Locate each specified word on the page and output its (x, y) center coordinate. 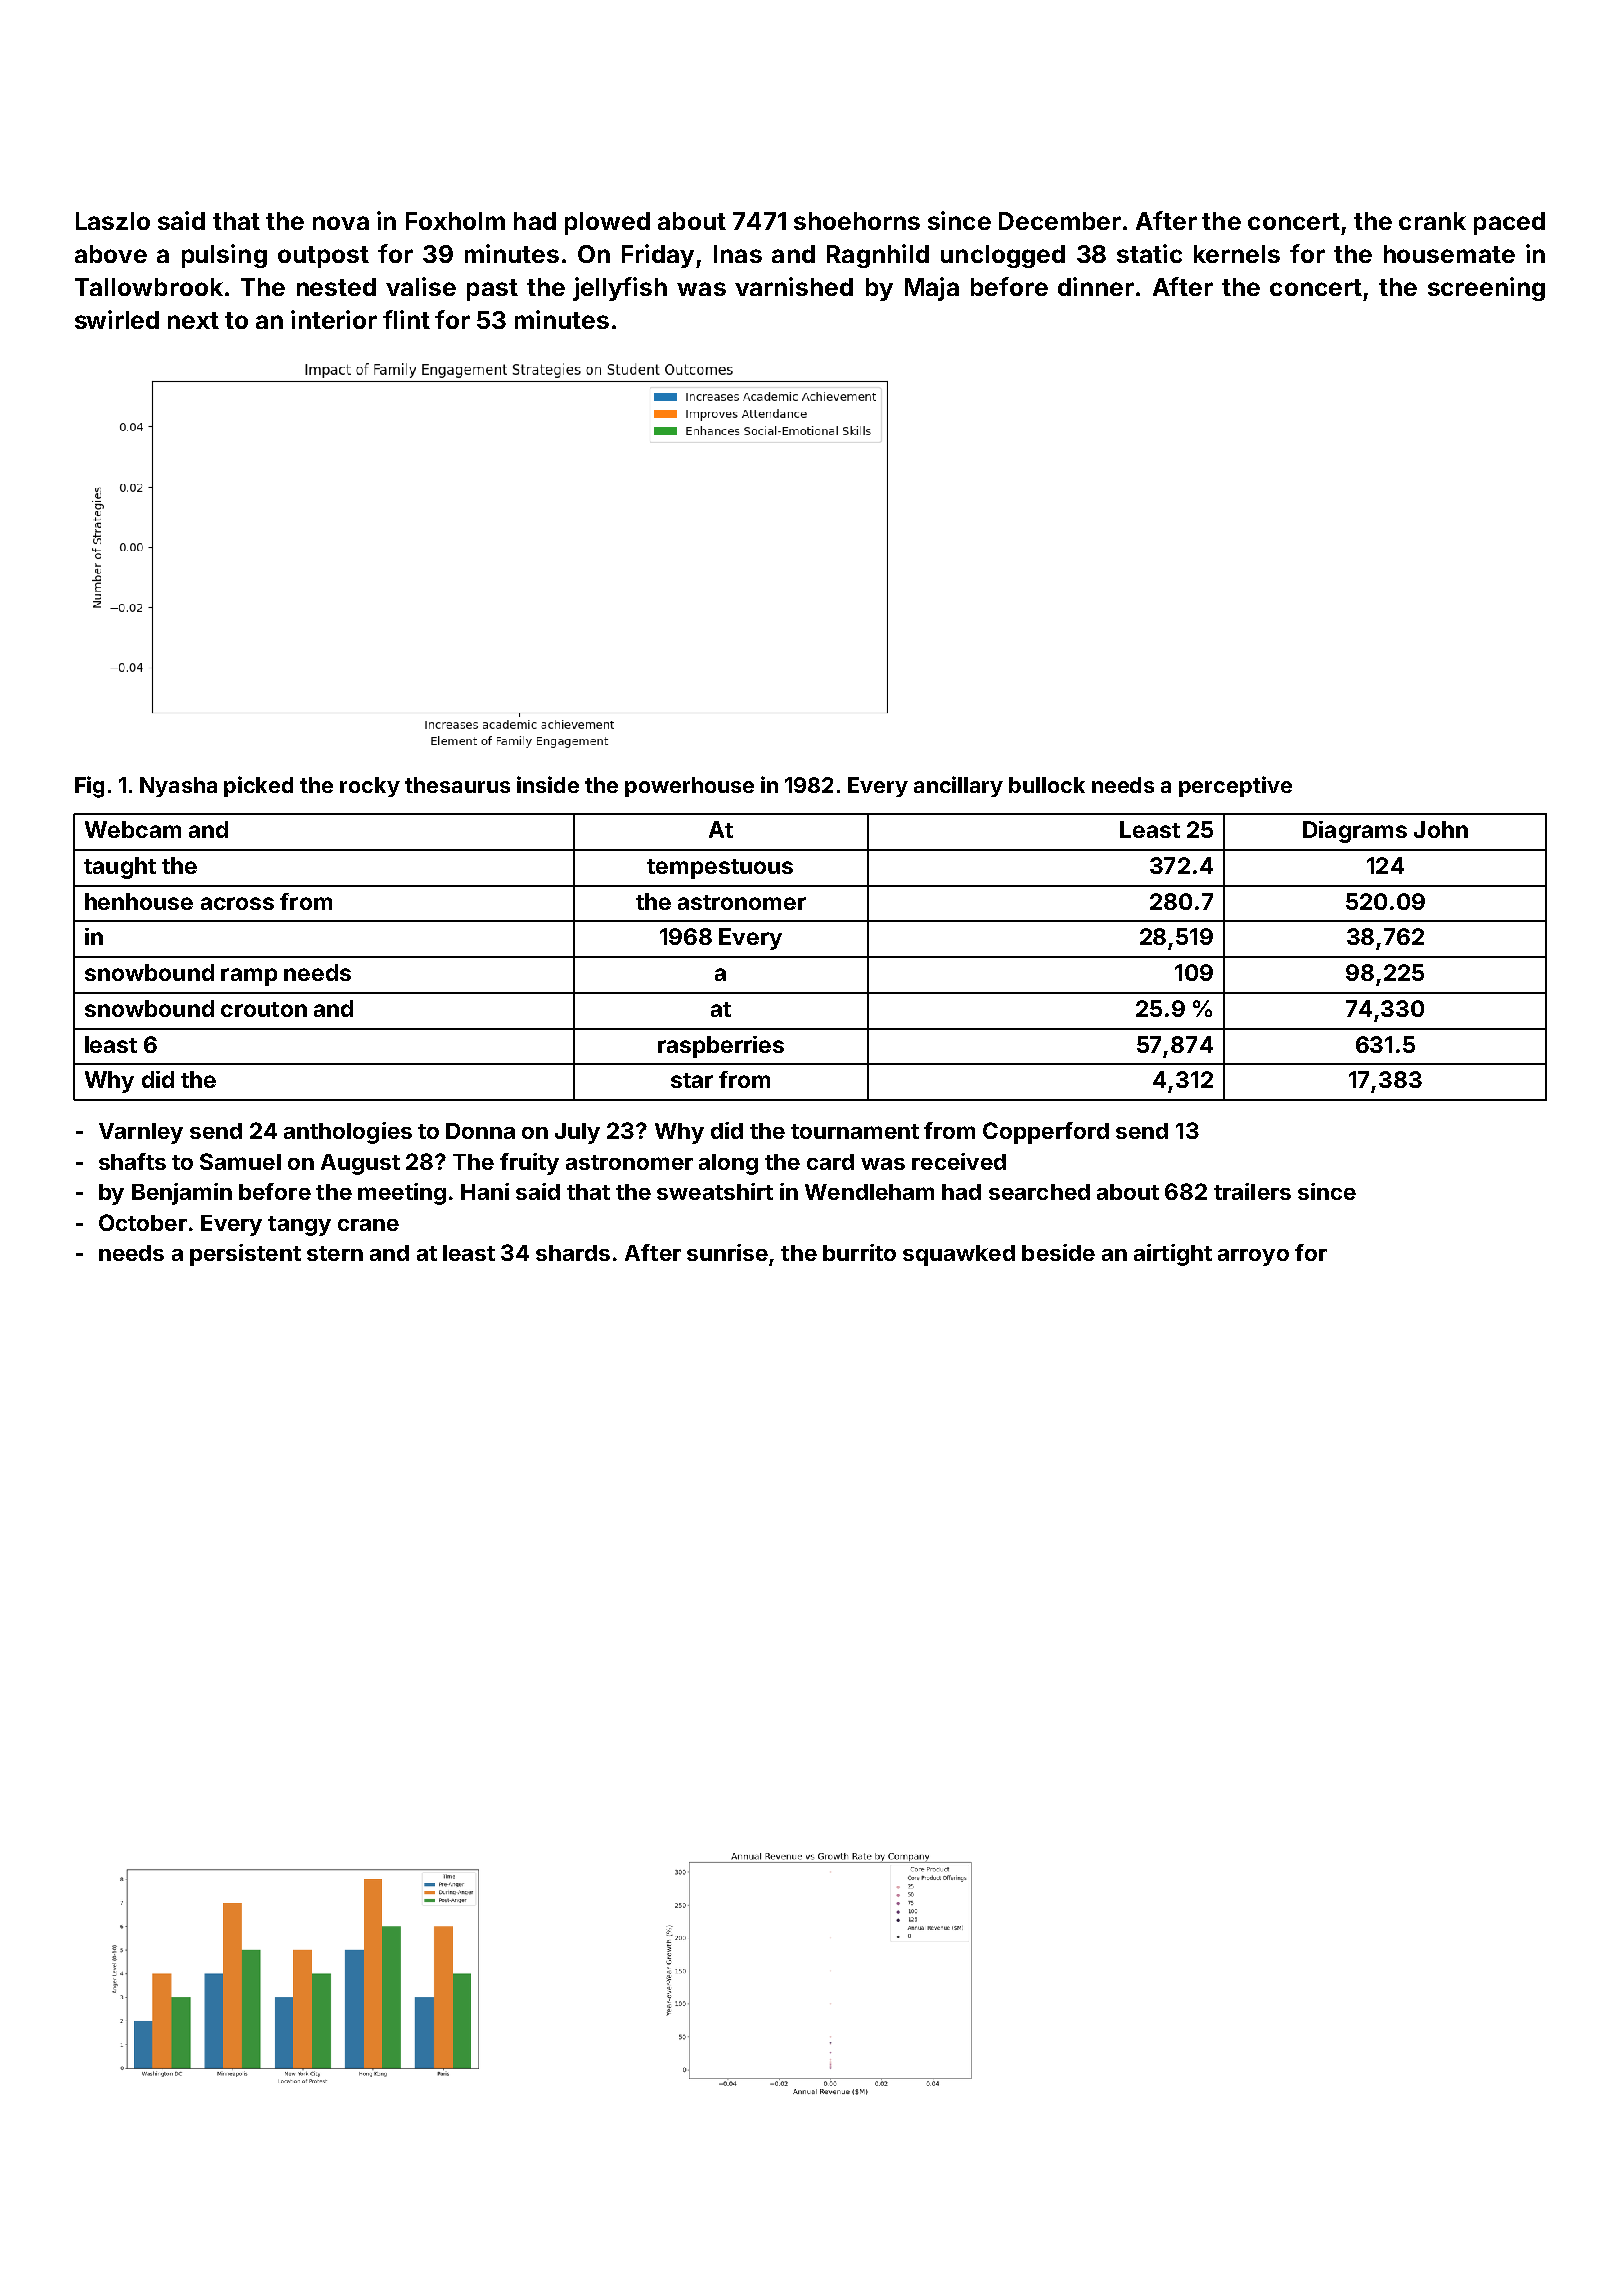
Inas (738, 254)
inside (548, 784)
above (111, 254)
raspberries (721, 1047)
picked (258, 786)
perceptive (1235, 786)
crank (1432, 221)
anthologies (348, 1133)
